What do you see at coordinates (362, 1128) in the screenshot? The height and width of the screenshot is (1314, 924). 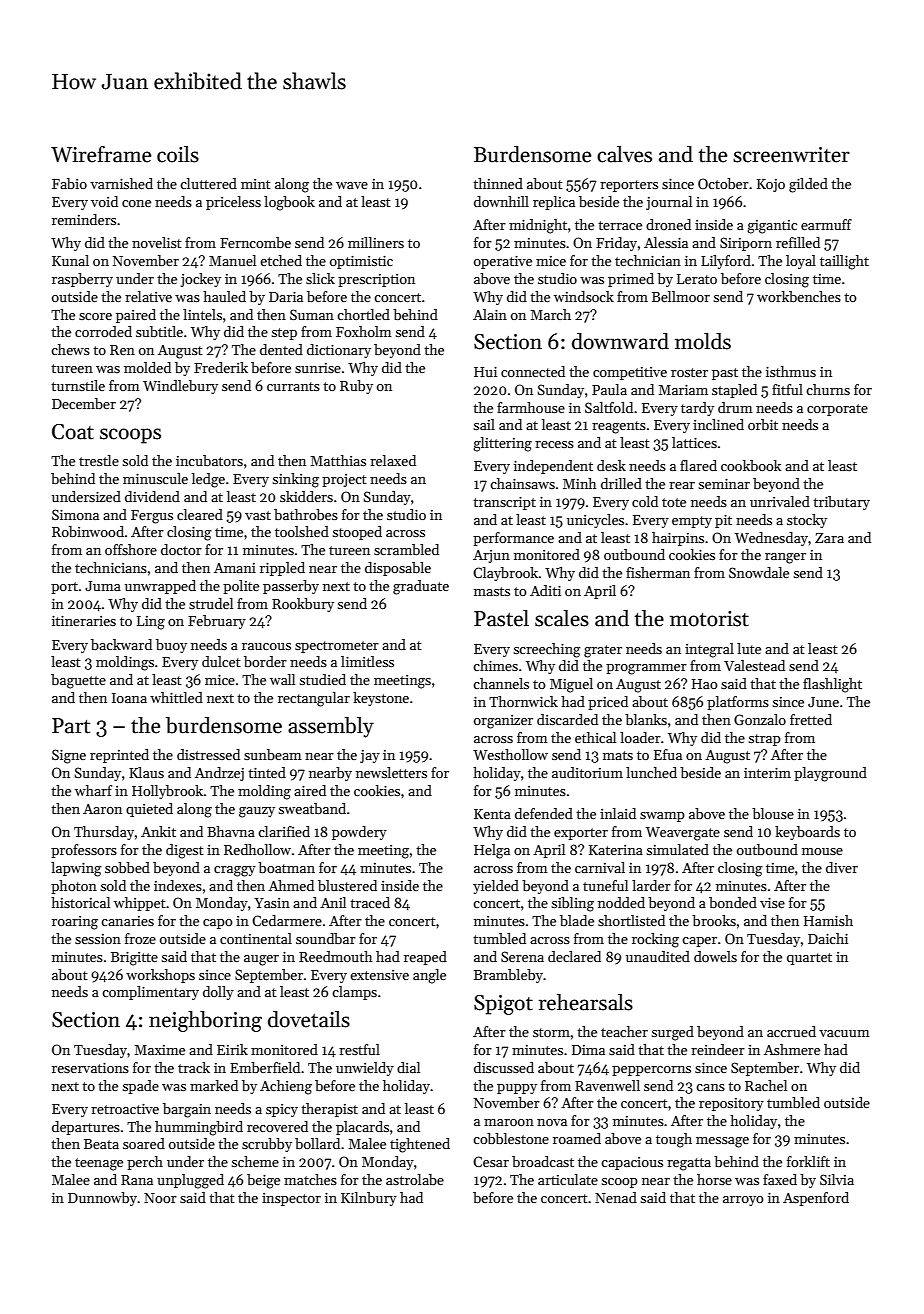 I see `placards` at bounding box center [362, 1128].
